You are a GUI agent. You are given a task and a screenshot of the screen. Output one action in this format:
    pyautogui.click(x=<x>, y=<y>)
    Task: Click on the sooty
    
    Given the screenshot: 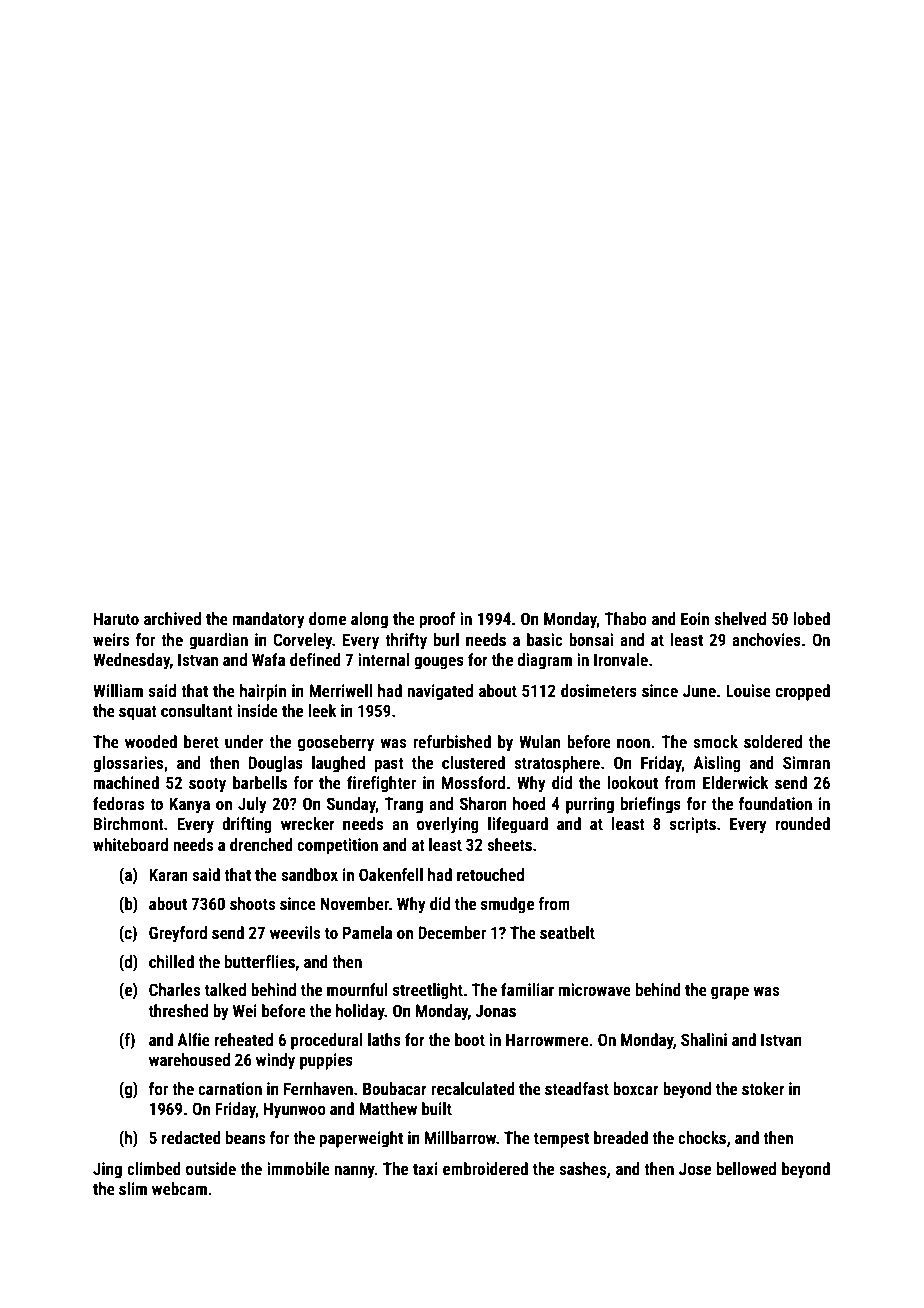 What is the action you would take?
    pyautogui.click(x=207, y=785)
